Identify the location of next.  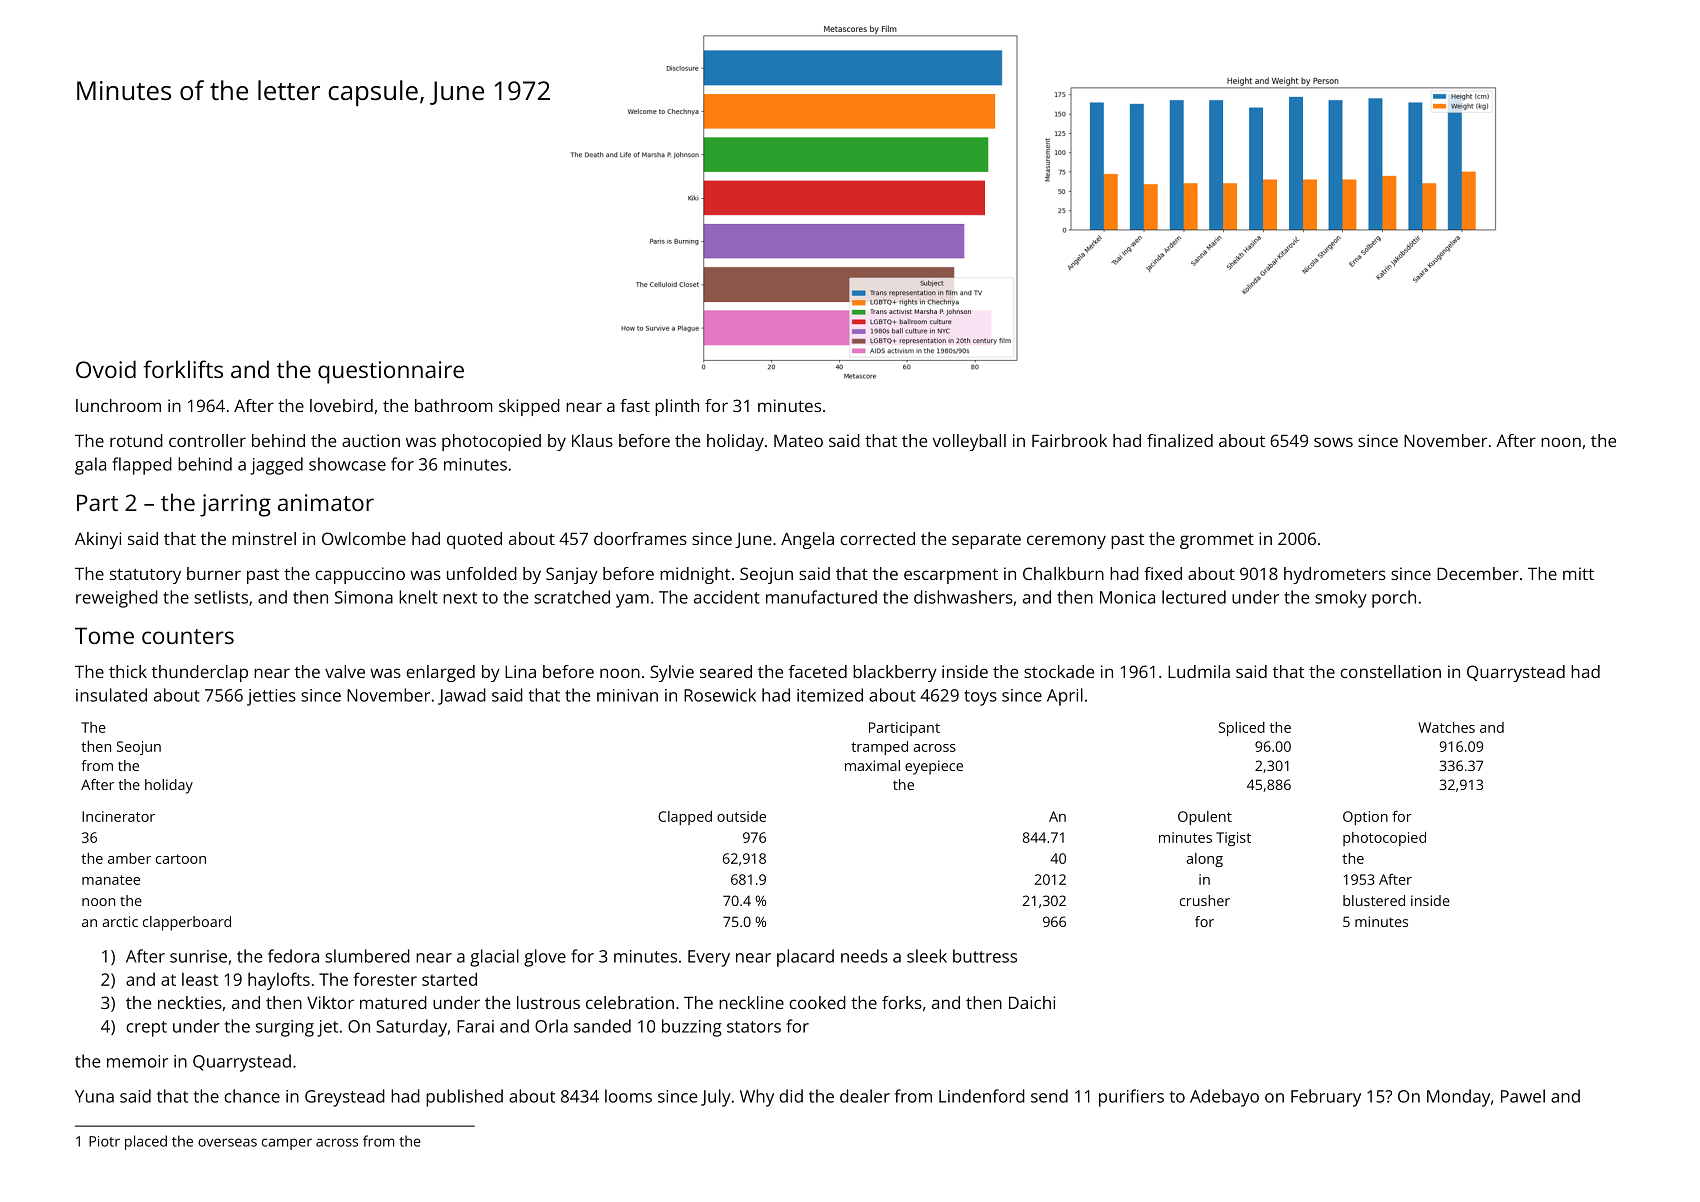
(460, 598).
